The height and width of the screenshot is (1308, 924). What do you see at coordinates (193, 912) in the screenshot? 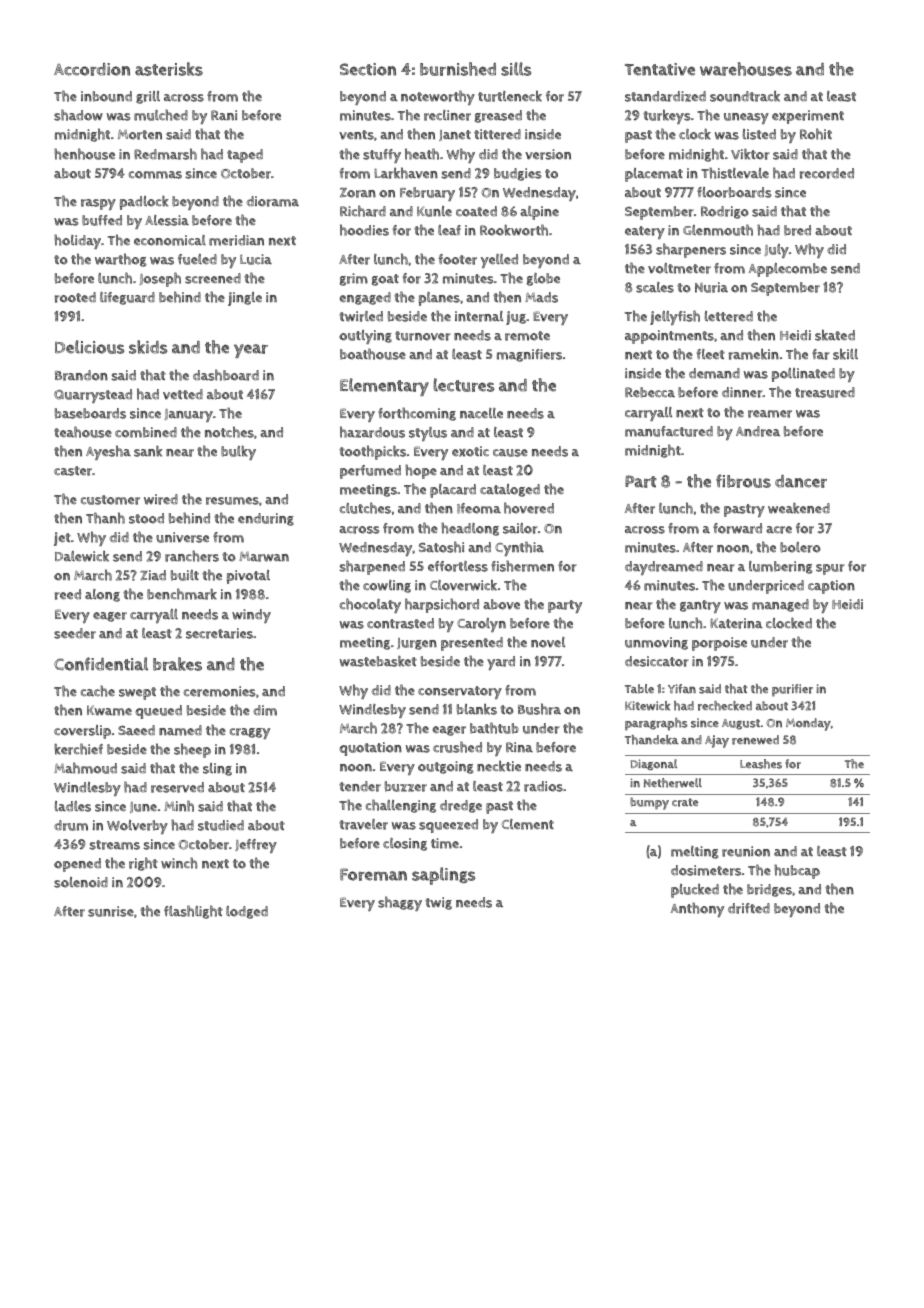
I see `flashlight` at bounding box center [193, 912].
